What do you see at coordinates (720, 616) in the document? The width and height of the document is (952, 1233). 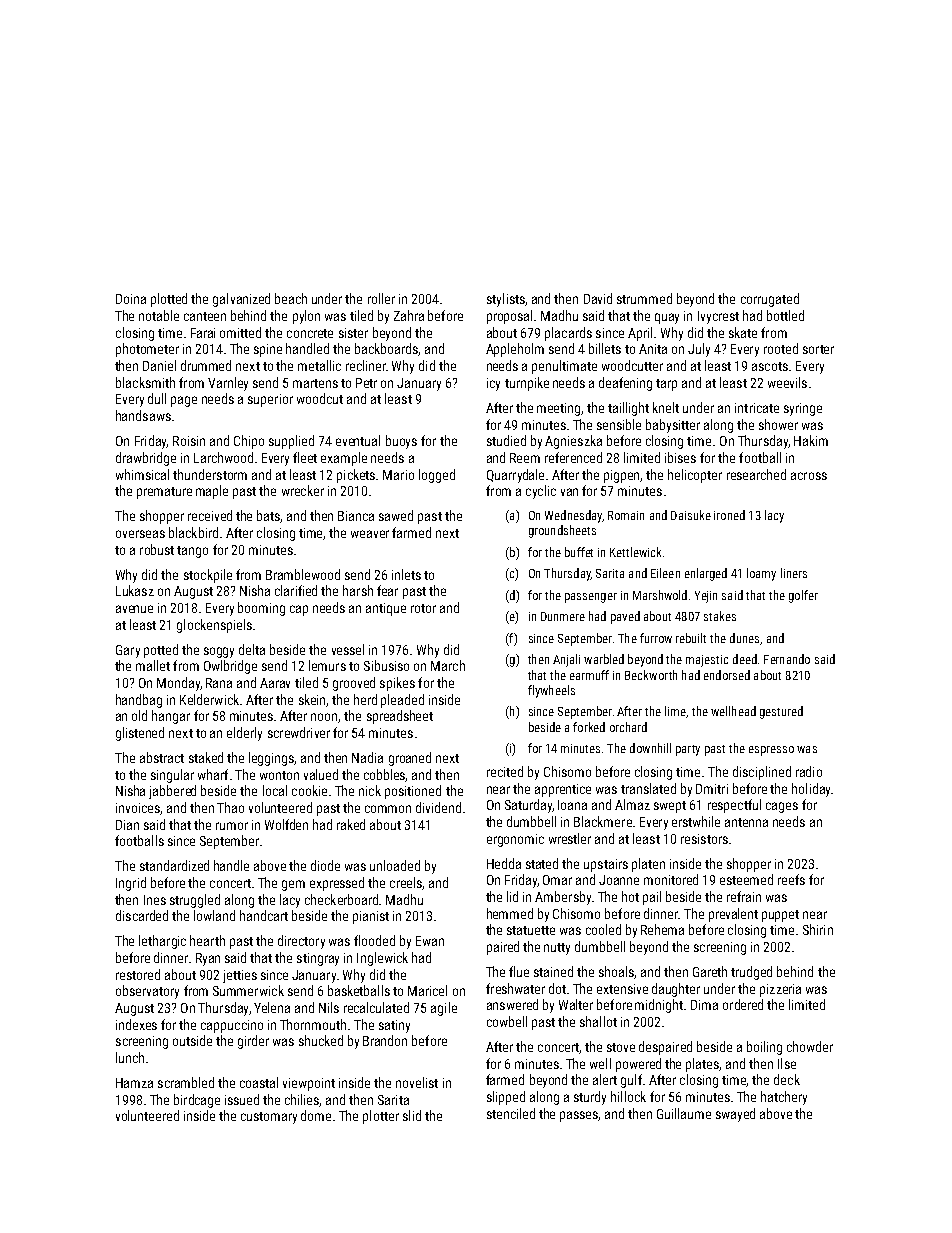 I see `stakes` at bounding box center [720, 616].
